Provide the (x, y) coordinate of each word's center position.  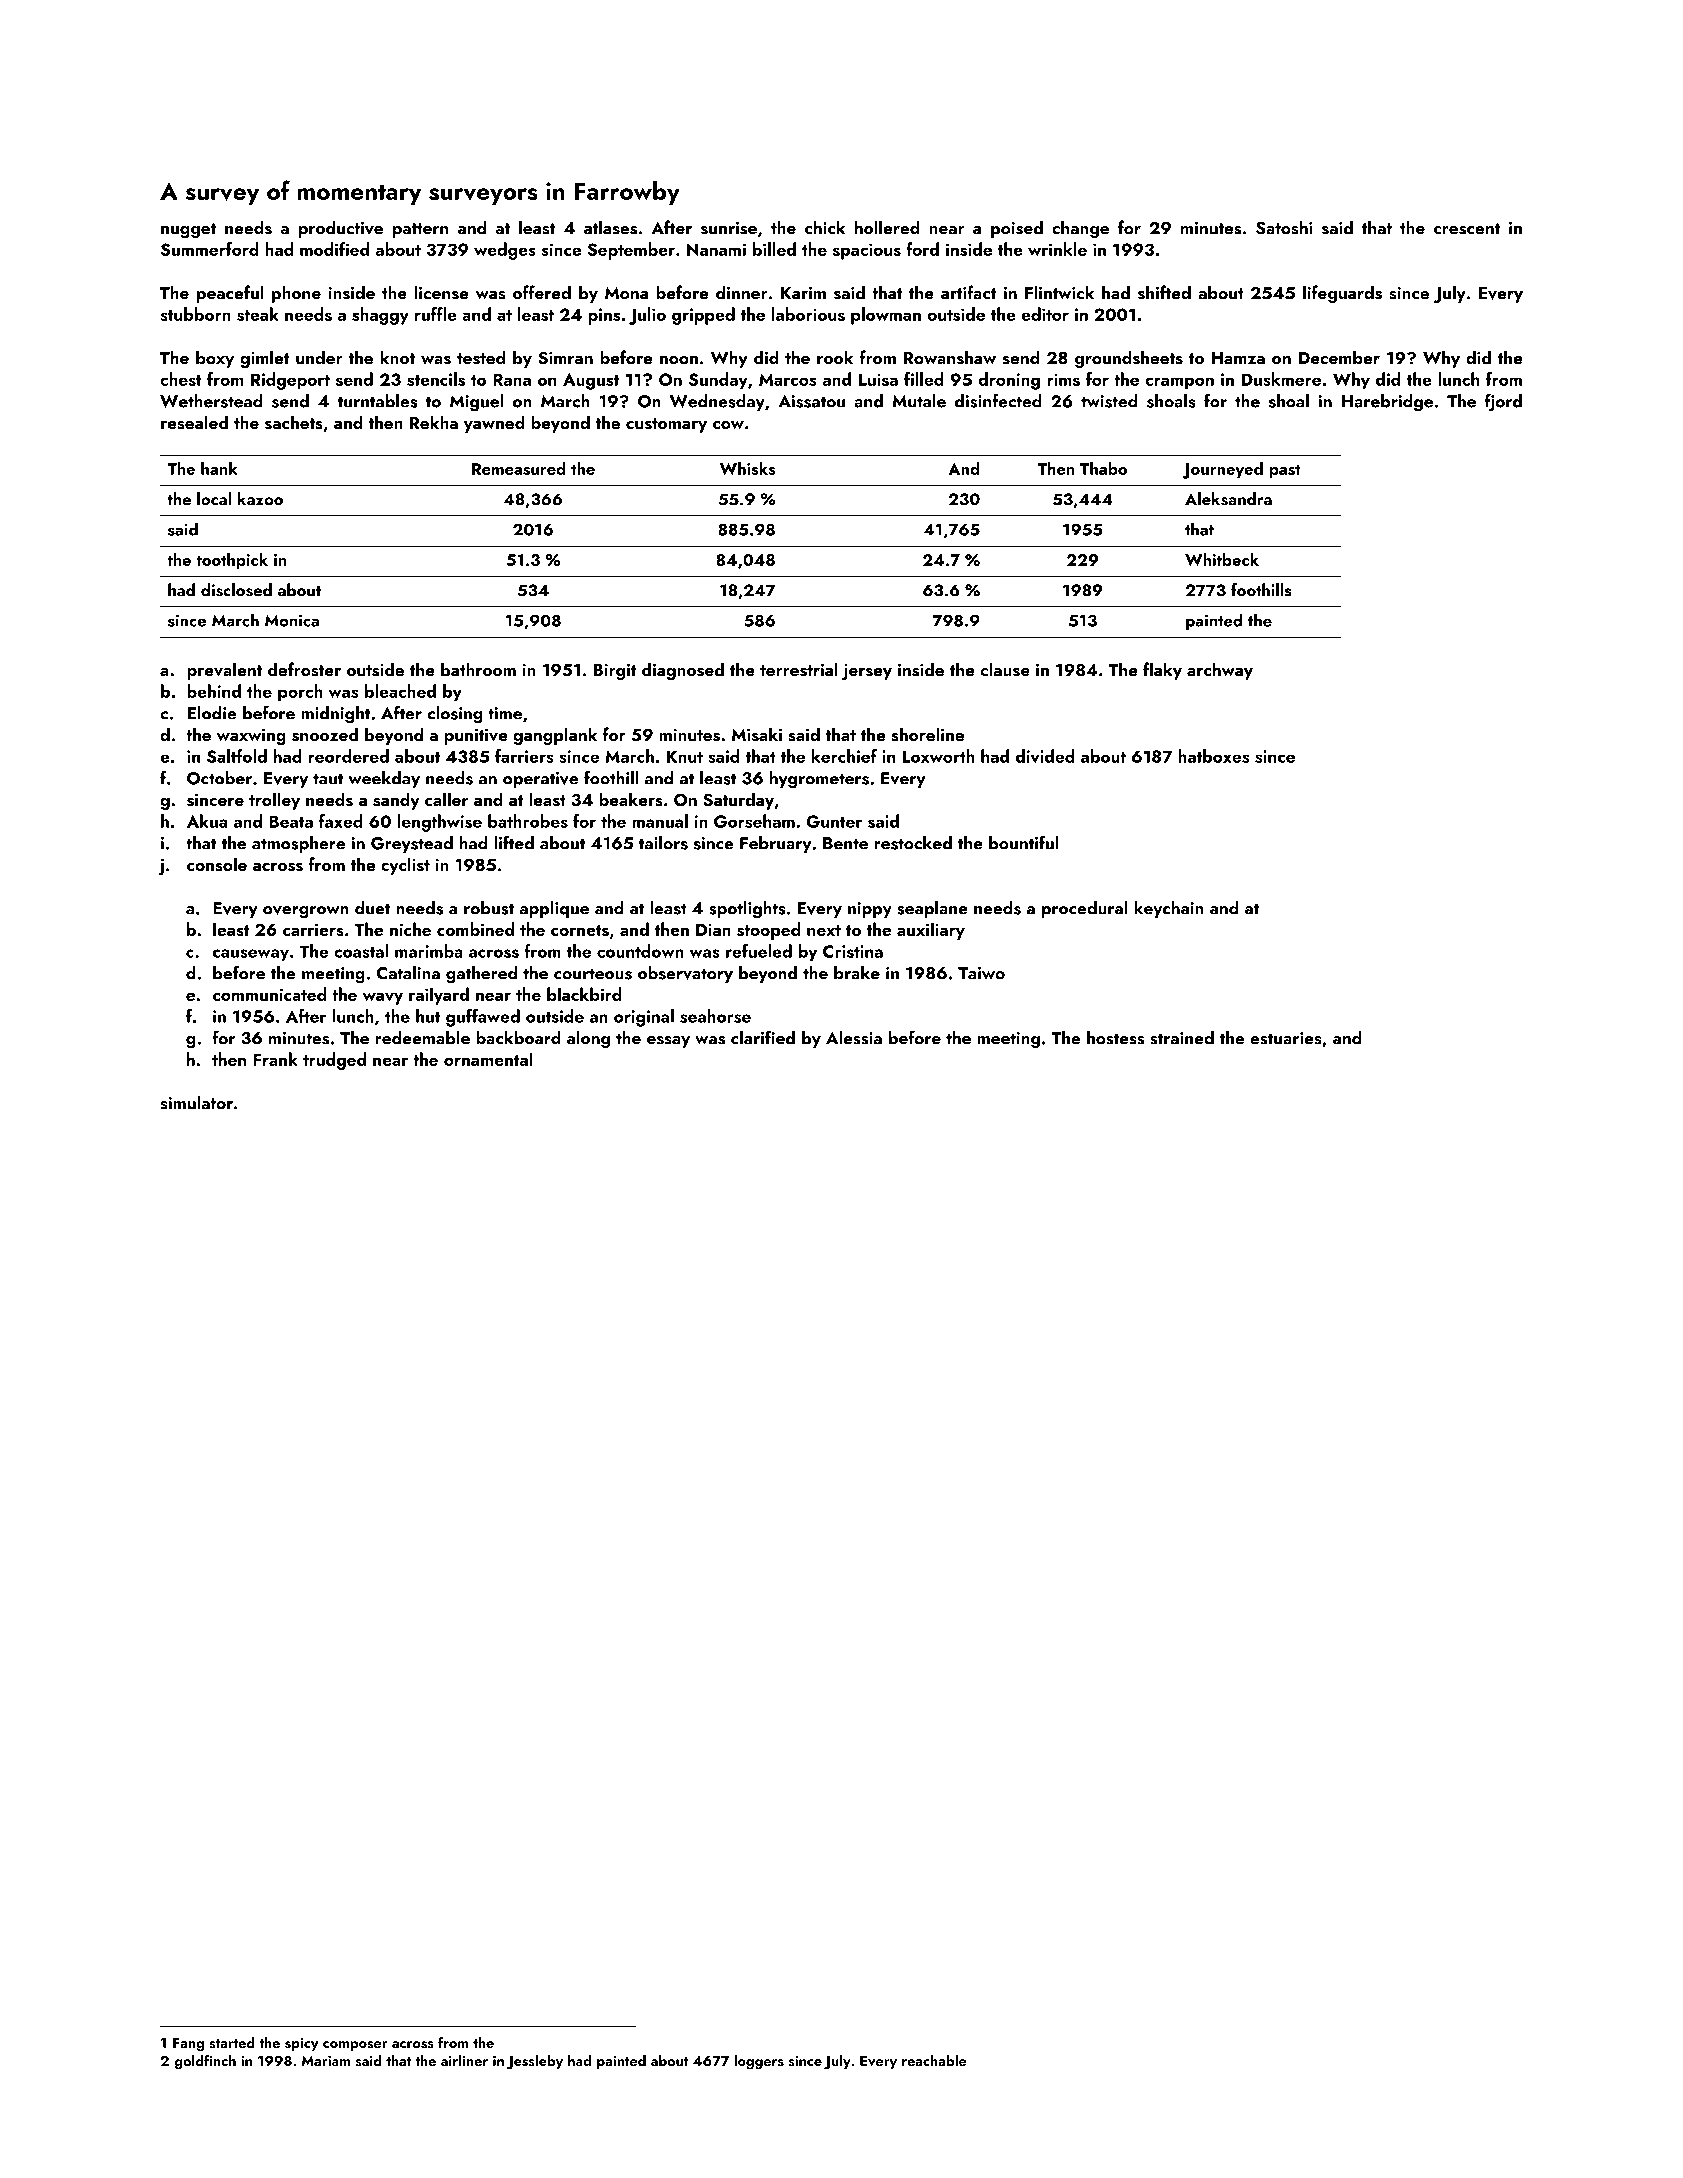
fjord (1503, 402)
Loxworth (938, 756)
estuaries (1286, 1038)
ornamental (488, 1059)
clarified (763, 1037)
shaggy (380, 316)
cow (728, 425)
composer (355, 2046)
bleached (400, 691)
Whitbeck (1222, 559)
